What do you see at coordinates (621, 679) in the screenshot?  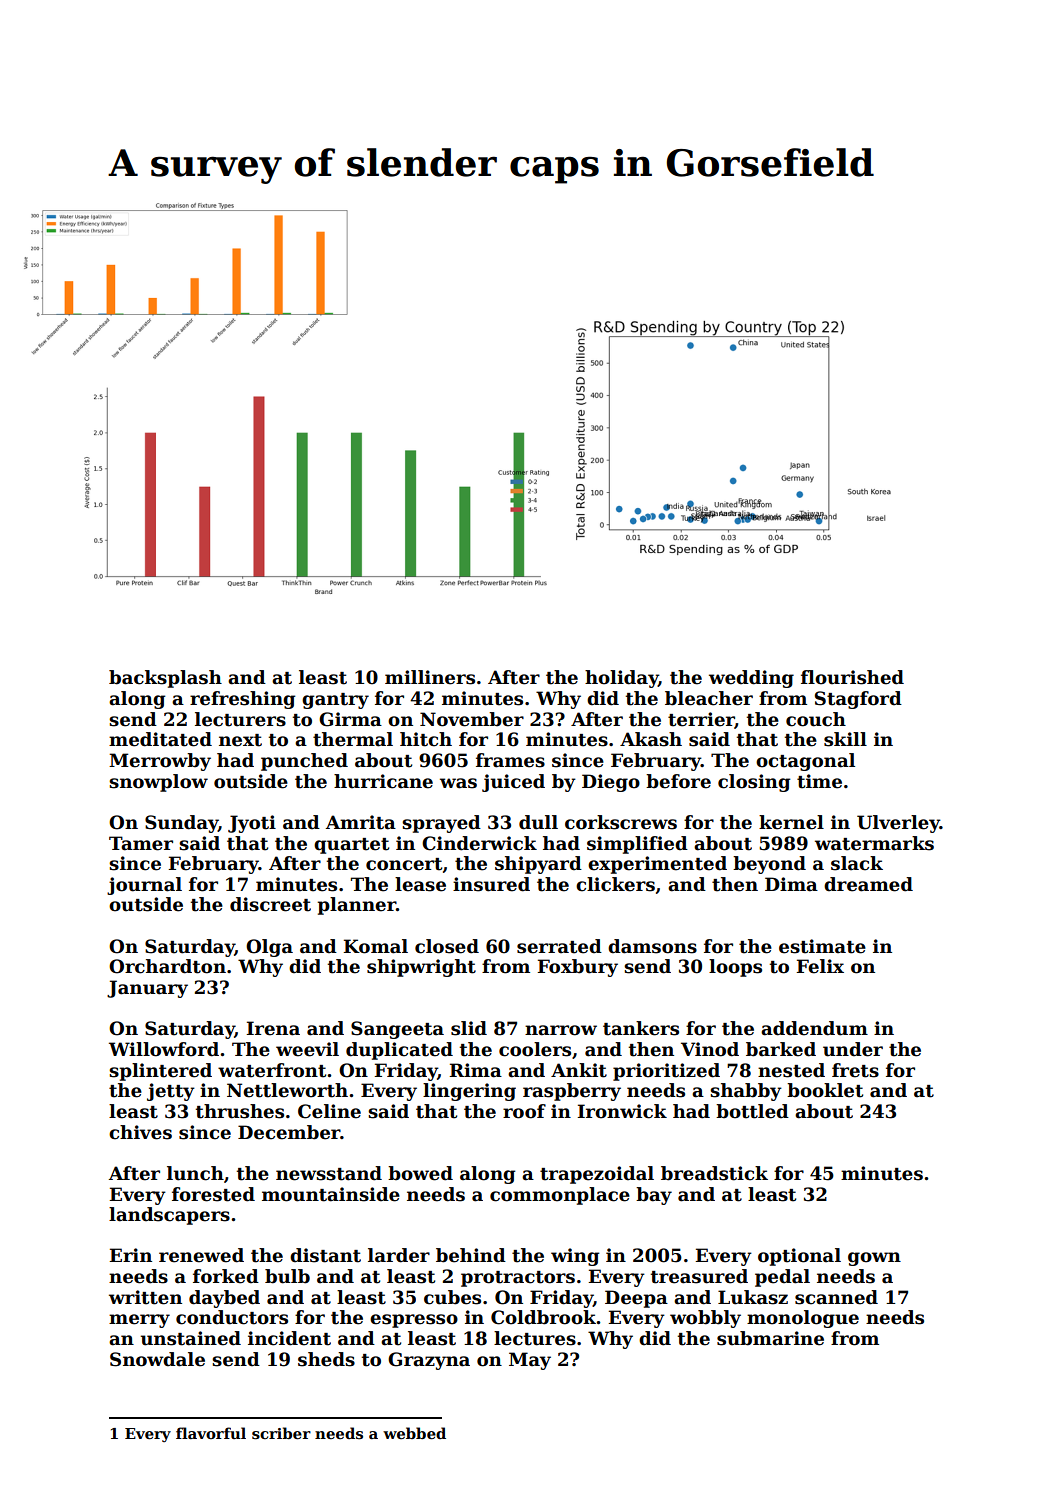 I see `holiday` at bounding box center [621, 679].
